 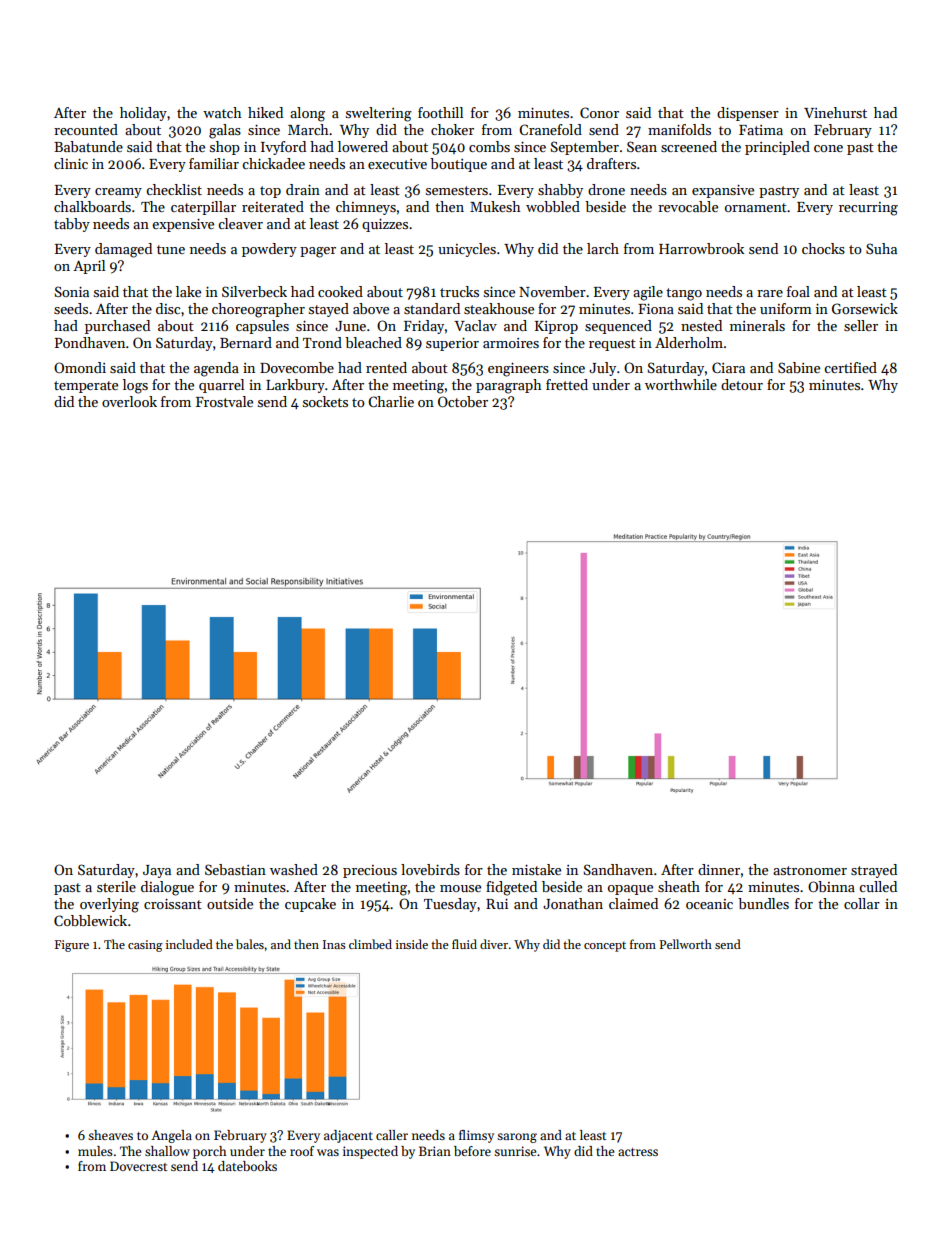 What do you see at coordinates (835, 112) in the page?
I see `Vinehurst` at bounding box center [835, 112].
